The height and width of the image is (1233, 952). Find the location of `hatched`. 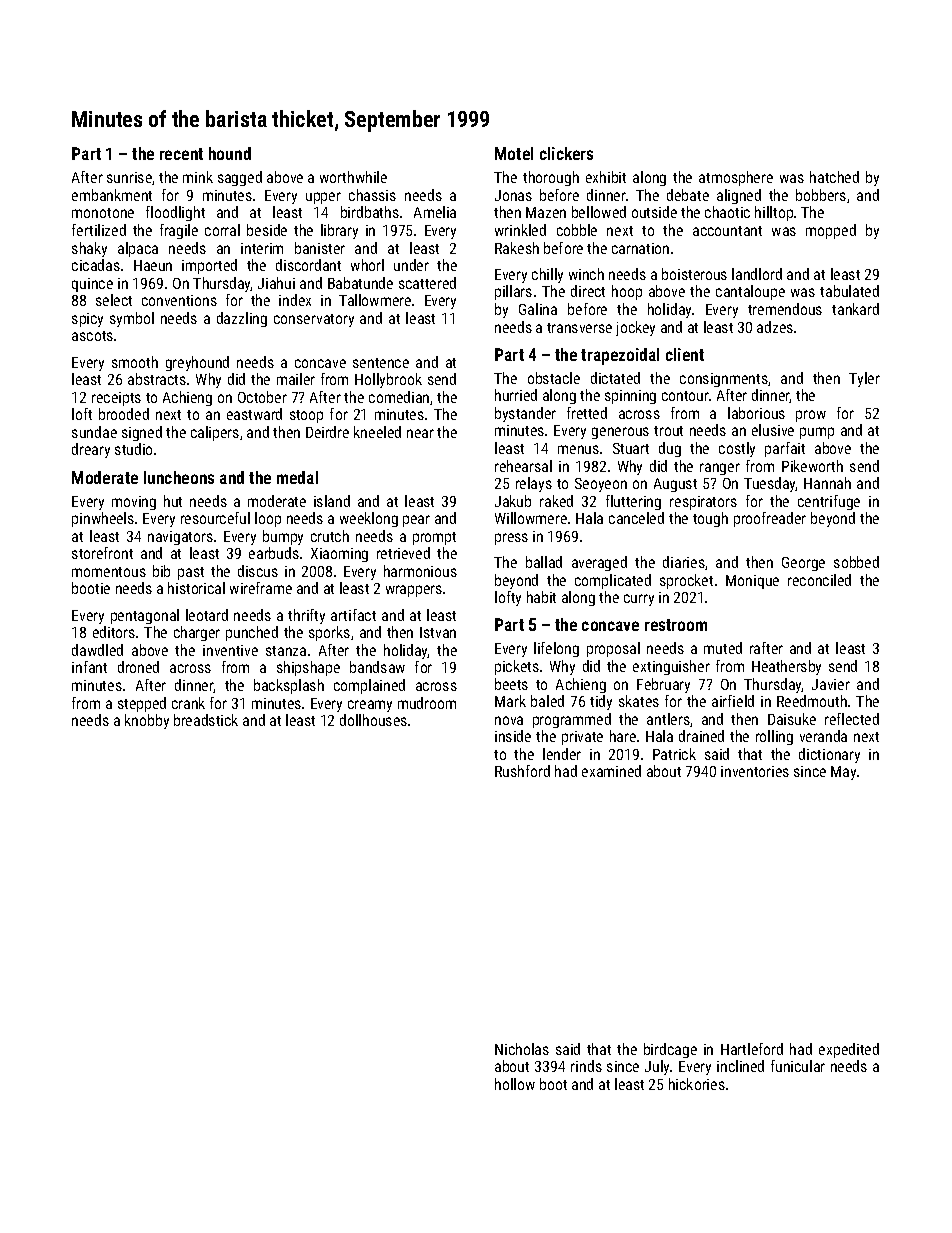

hatched is located at coordinates (834, 177).
